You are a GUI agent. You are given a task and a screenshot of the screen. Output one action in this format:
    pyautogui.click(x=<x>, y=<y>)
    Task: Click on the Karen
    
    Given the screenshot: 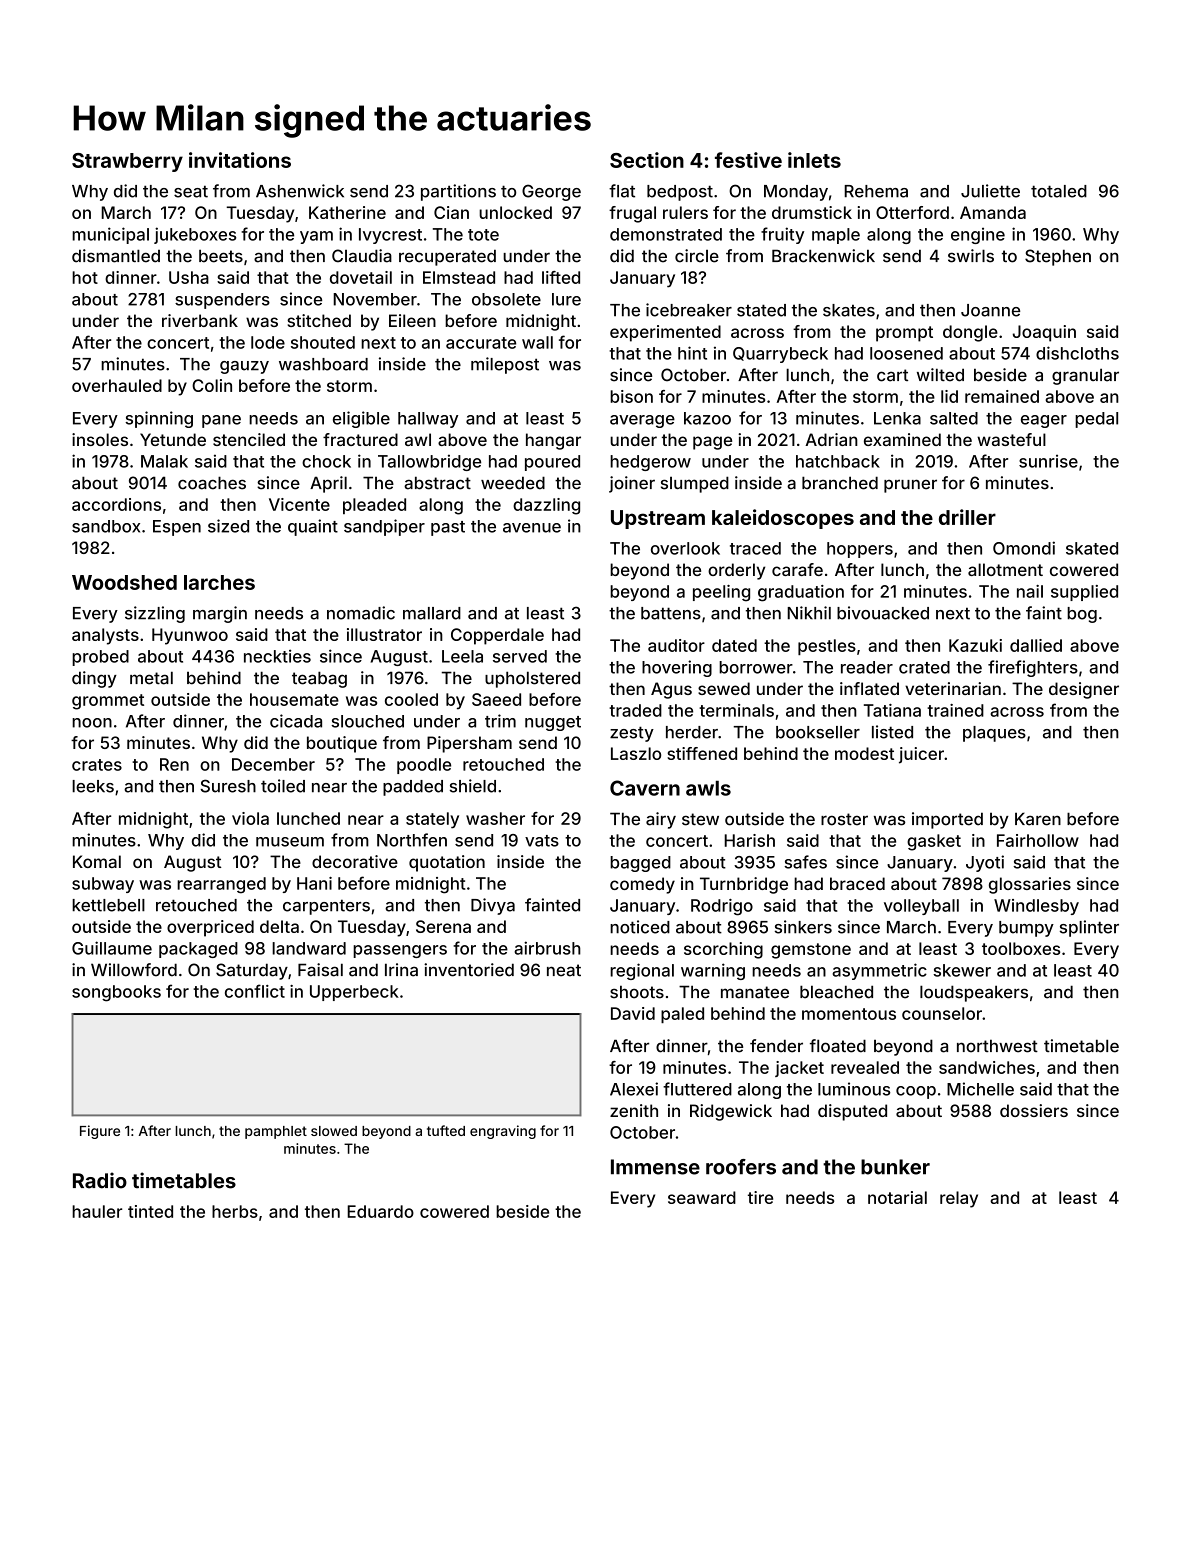 What is the action you would take?
    pyautogui.click(x=1038, y=819)
